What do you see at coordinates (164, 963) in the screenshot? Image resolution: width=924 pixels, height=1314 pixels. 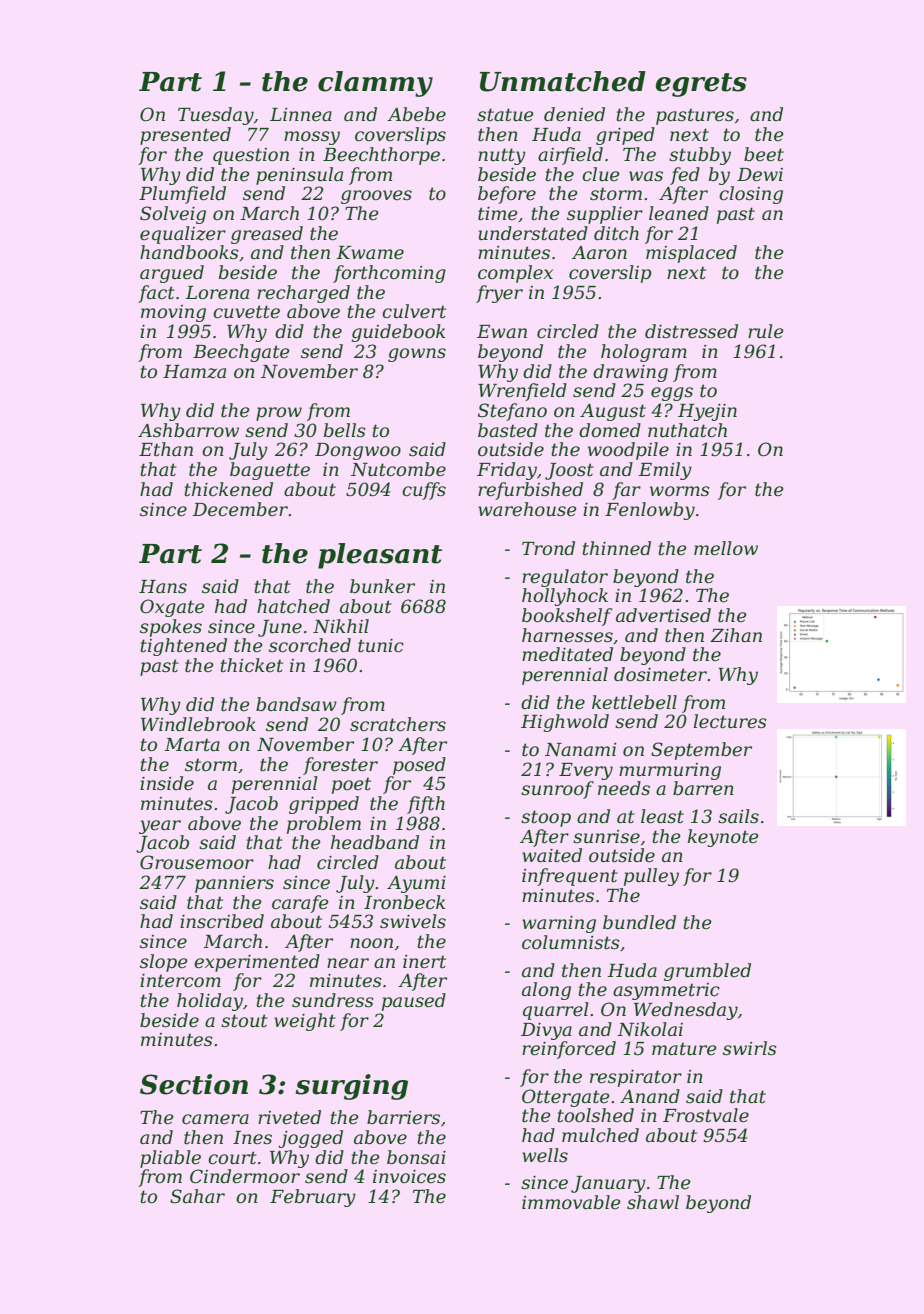 I see `slope` at bounding box center [164, 963].
